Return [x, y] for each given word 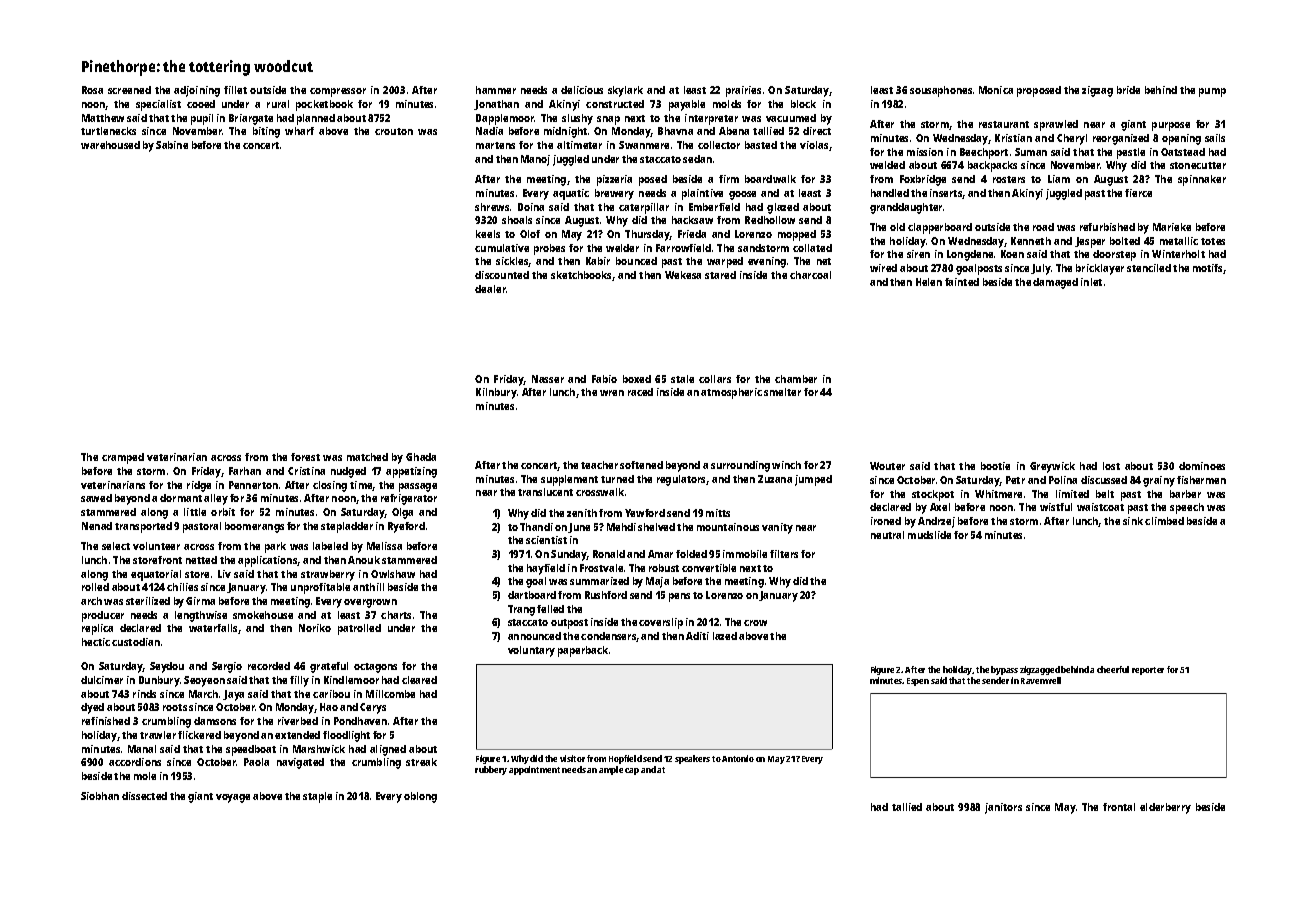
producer [103, 616]
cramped [123, 458]
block [803, 104]
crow [755, 623]
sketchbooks [581, 275]
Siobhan [100, 796]
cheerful [1113, 669]
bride [1128, 90]
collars [715, 379]
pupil [202, 119]
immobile [745, 554]
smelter [782, 392]
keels [488, 234]
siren [918, 254]
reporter [1148, 671]
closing [330, 486]
